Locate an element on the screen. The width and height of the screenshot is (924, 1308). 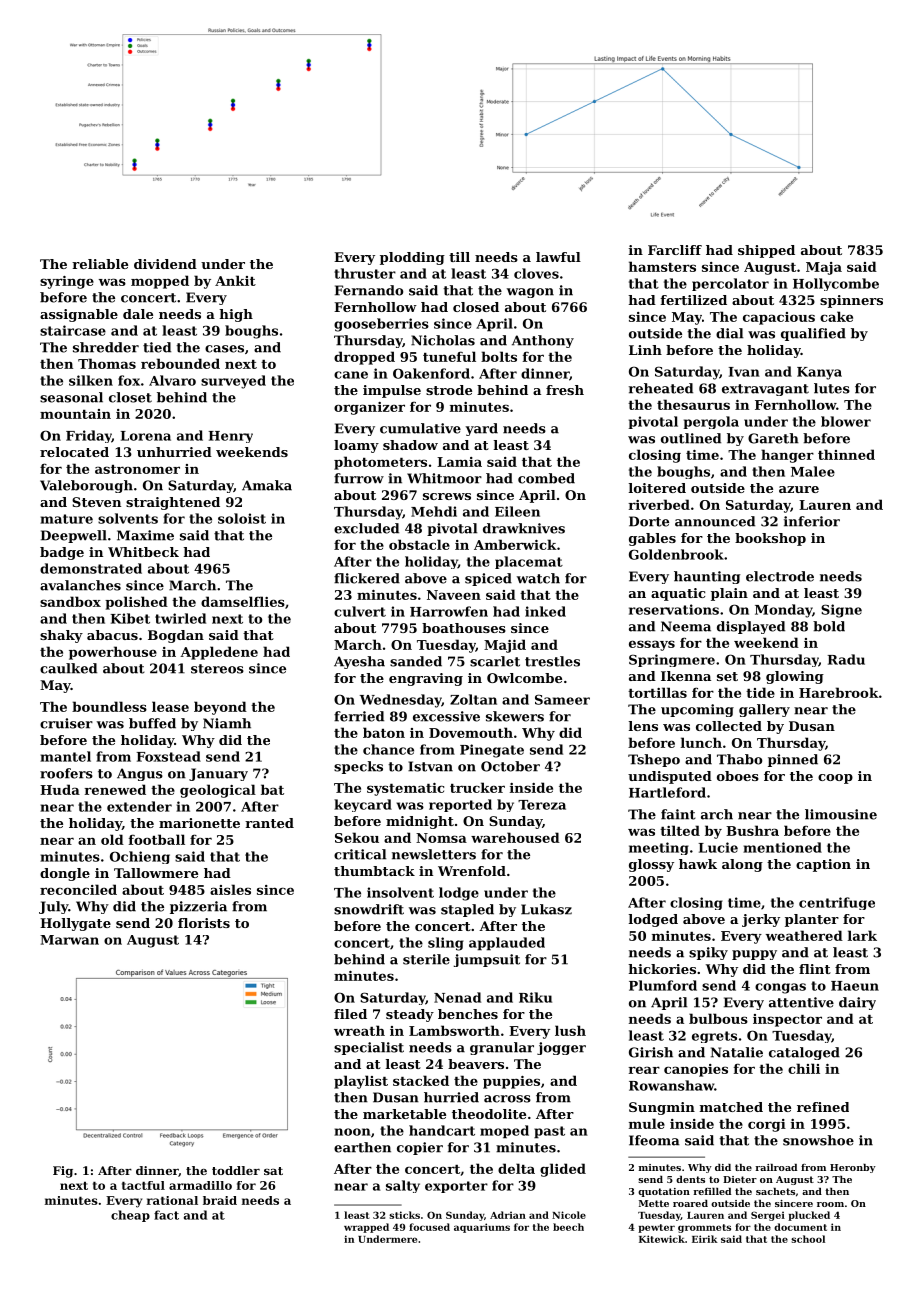
reliable is located at coordinates (100, 264).
